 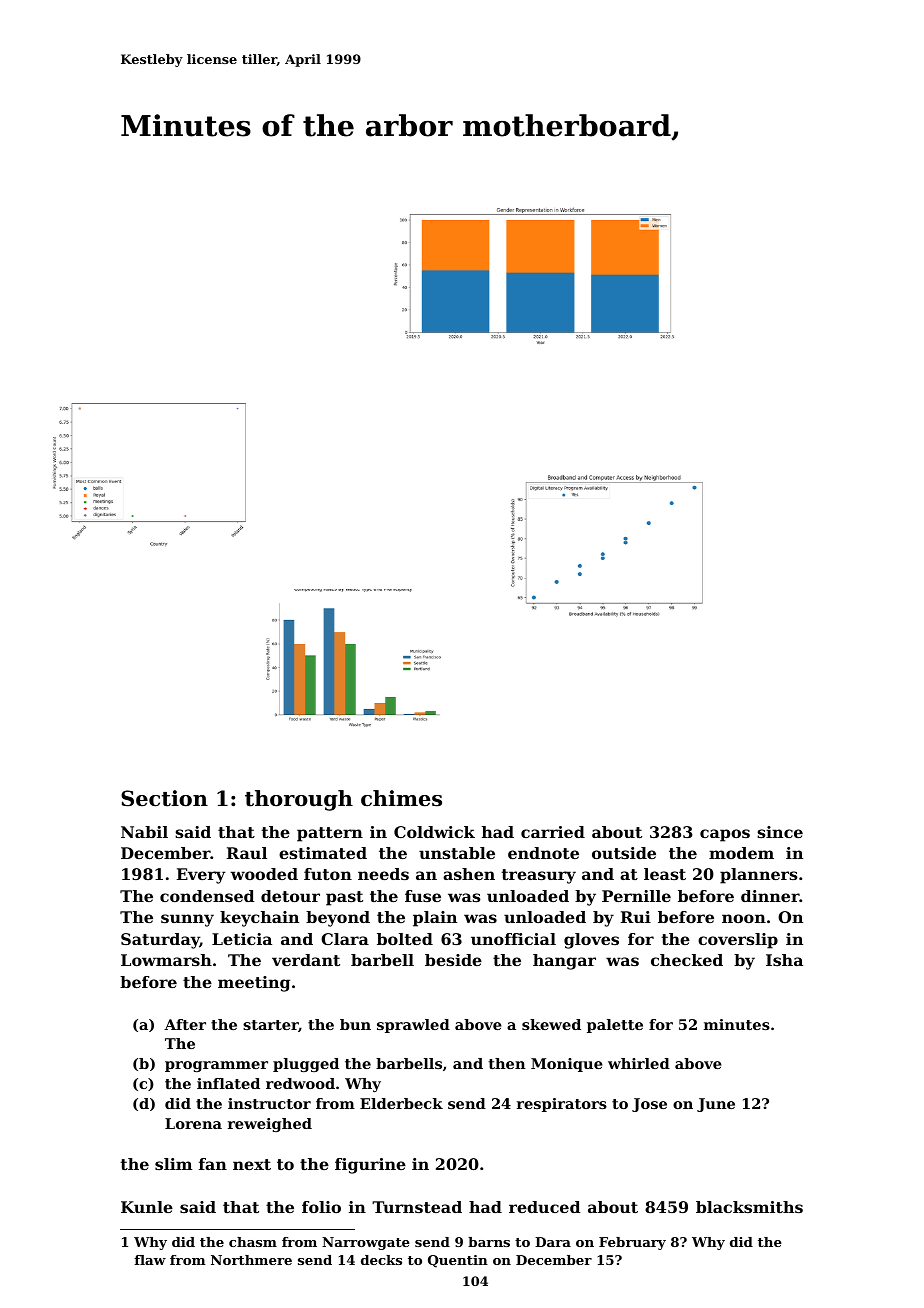 What do you see at coordinates (435, 919) in the image?
I see `plain` at bounding box center [435, 919].
